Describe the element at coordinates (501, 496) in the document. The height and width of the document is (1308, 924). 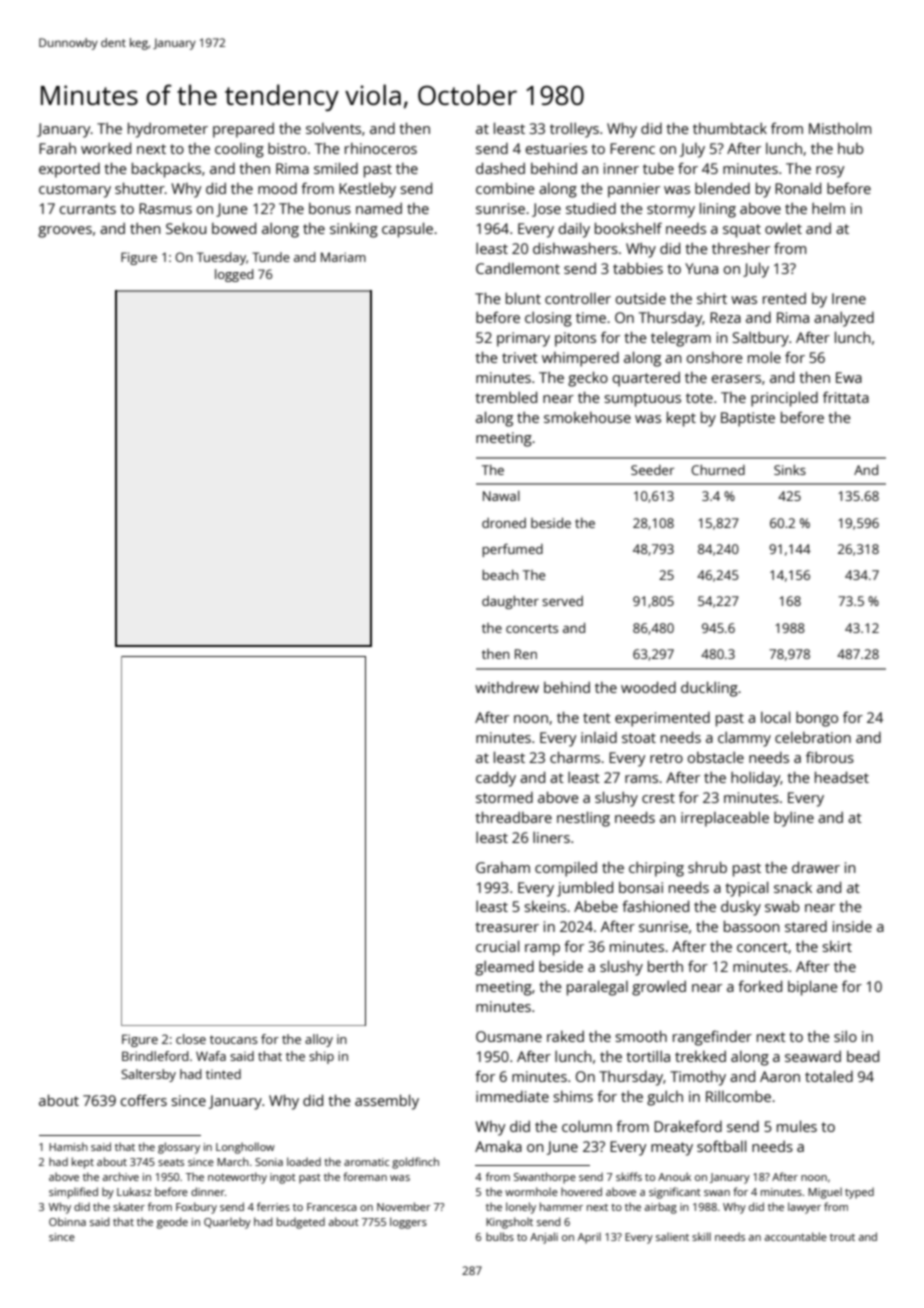
I see `Nawal` at that location.
